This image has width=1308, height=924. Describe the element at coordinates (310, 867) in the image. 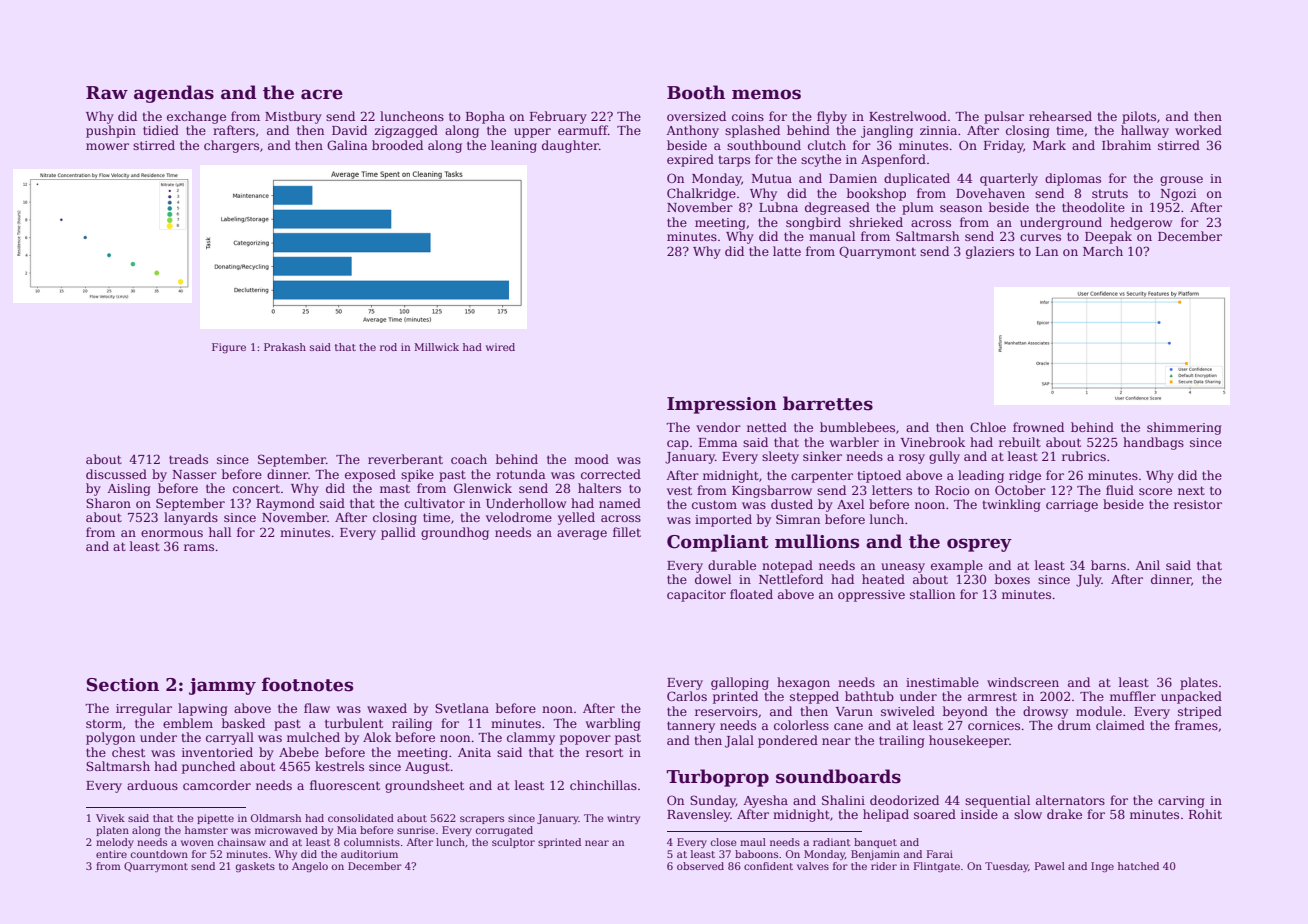

I see `Angelo` at that location.
